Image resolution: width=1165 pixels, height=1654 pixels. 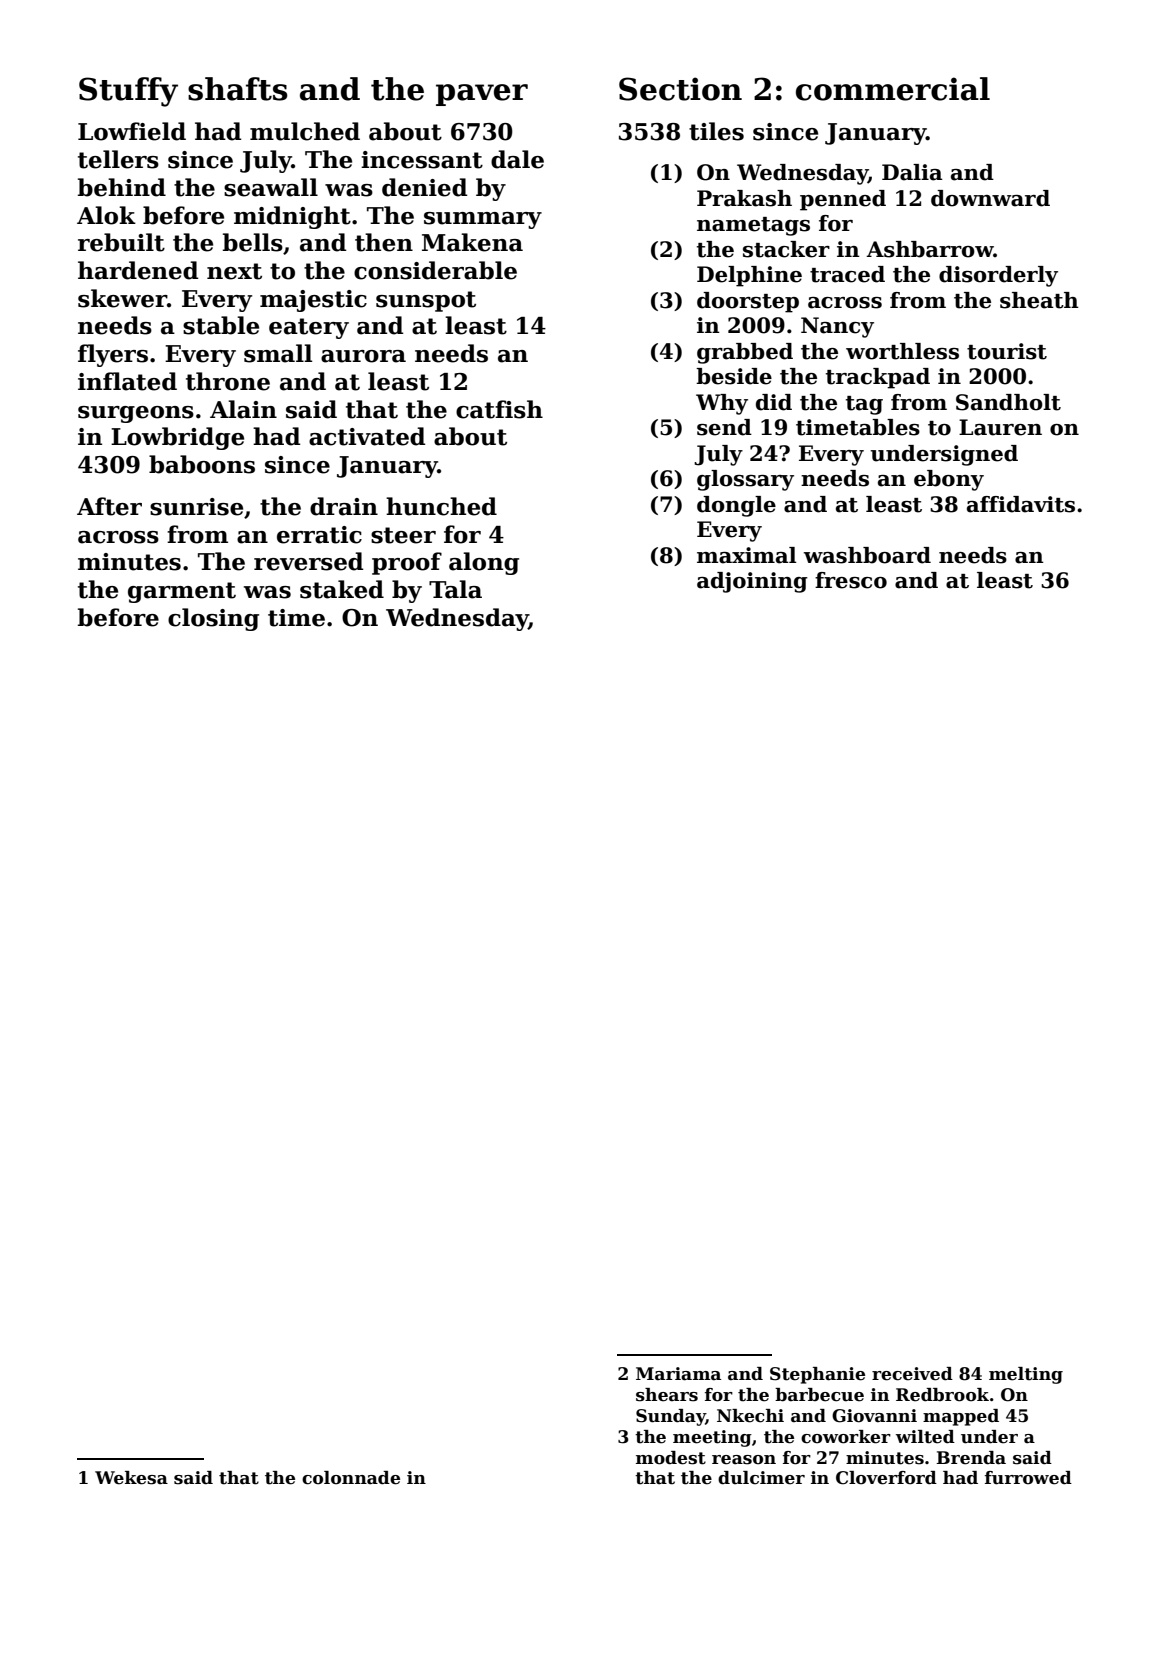 What do you see at coordinates (851, 580) in the screenshot?
I see `fresco` at bounding box center [851, 580].
